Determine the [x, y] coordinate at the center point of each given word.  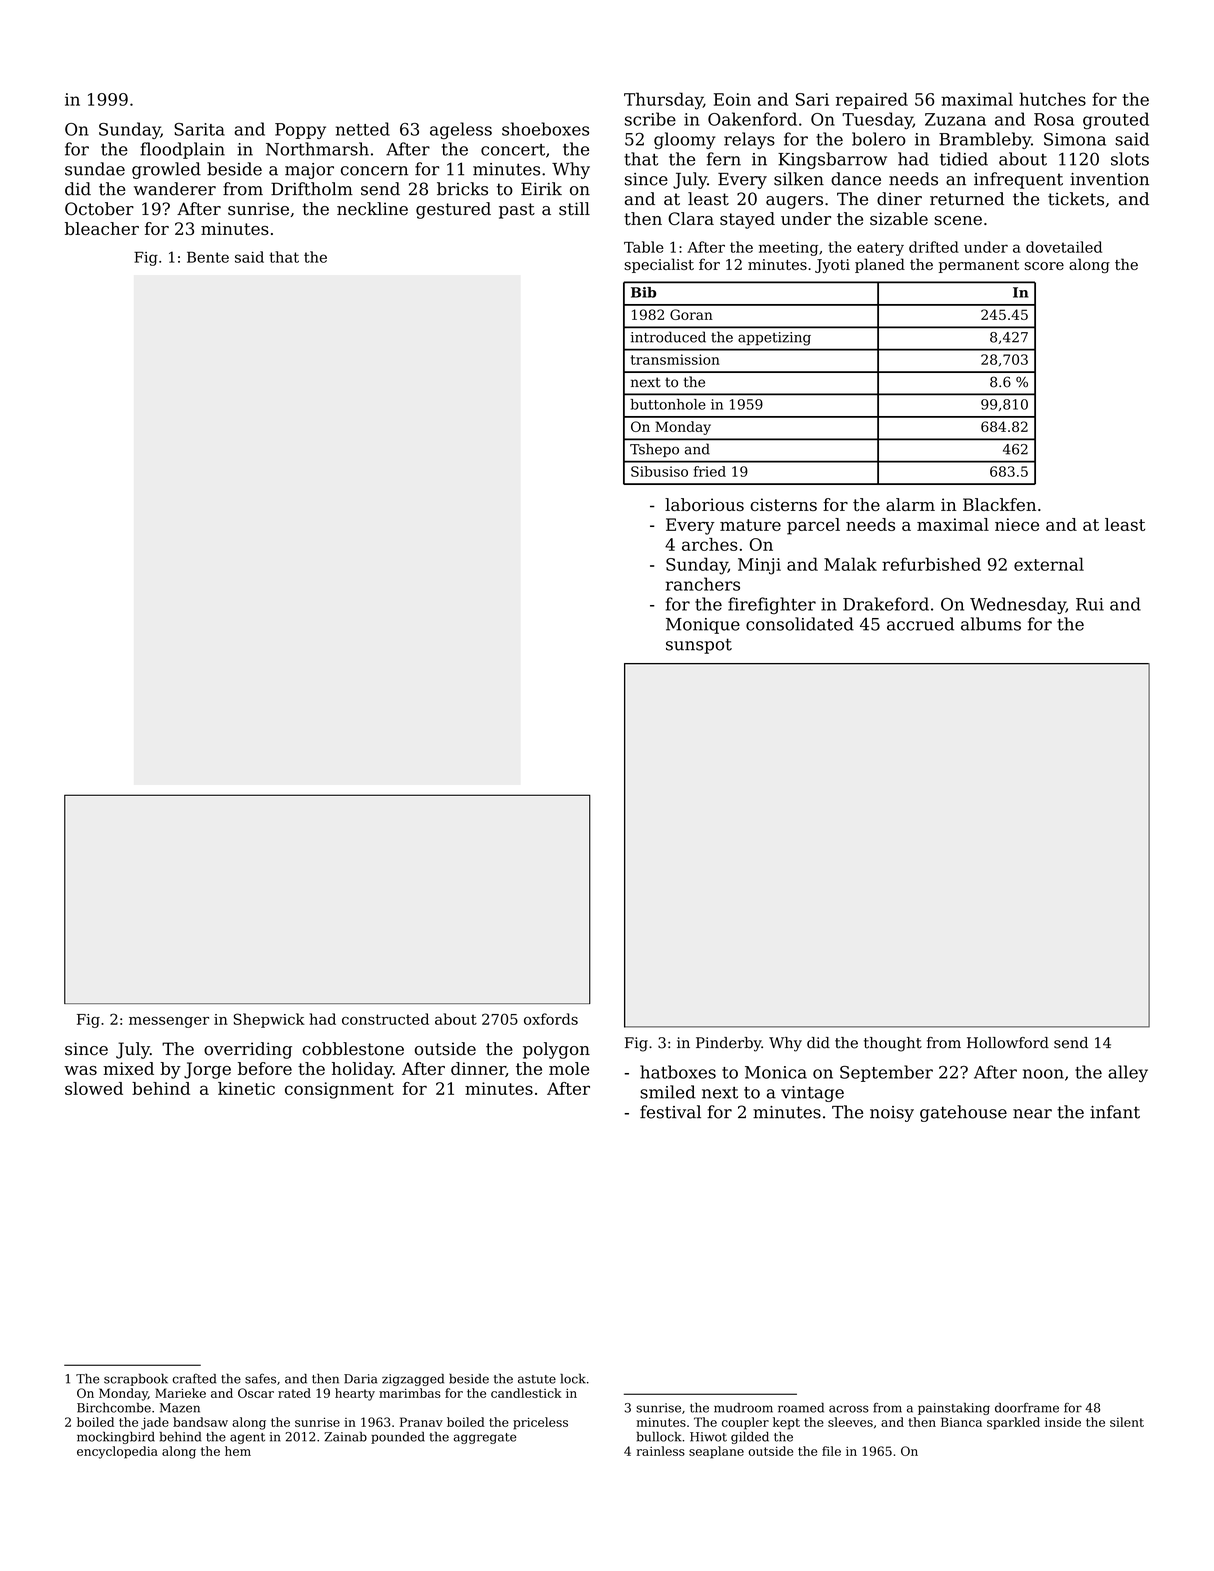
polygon [556, 1050]
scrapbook [136, 1379]
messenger [169, 1022]
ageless [461, 130]
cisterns [783, 504]
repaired [872, 100]
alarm [910, 504]
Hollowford [1008, 1043]
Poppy [300, 131]
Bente [208, 257]
